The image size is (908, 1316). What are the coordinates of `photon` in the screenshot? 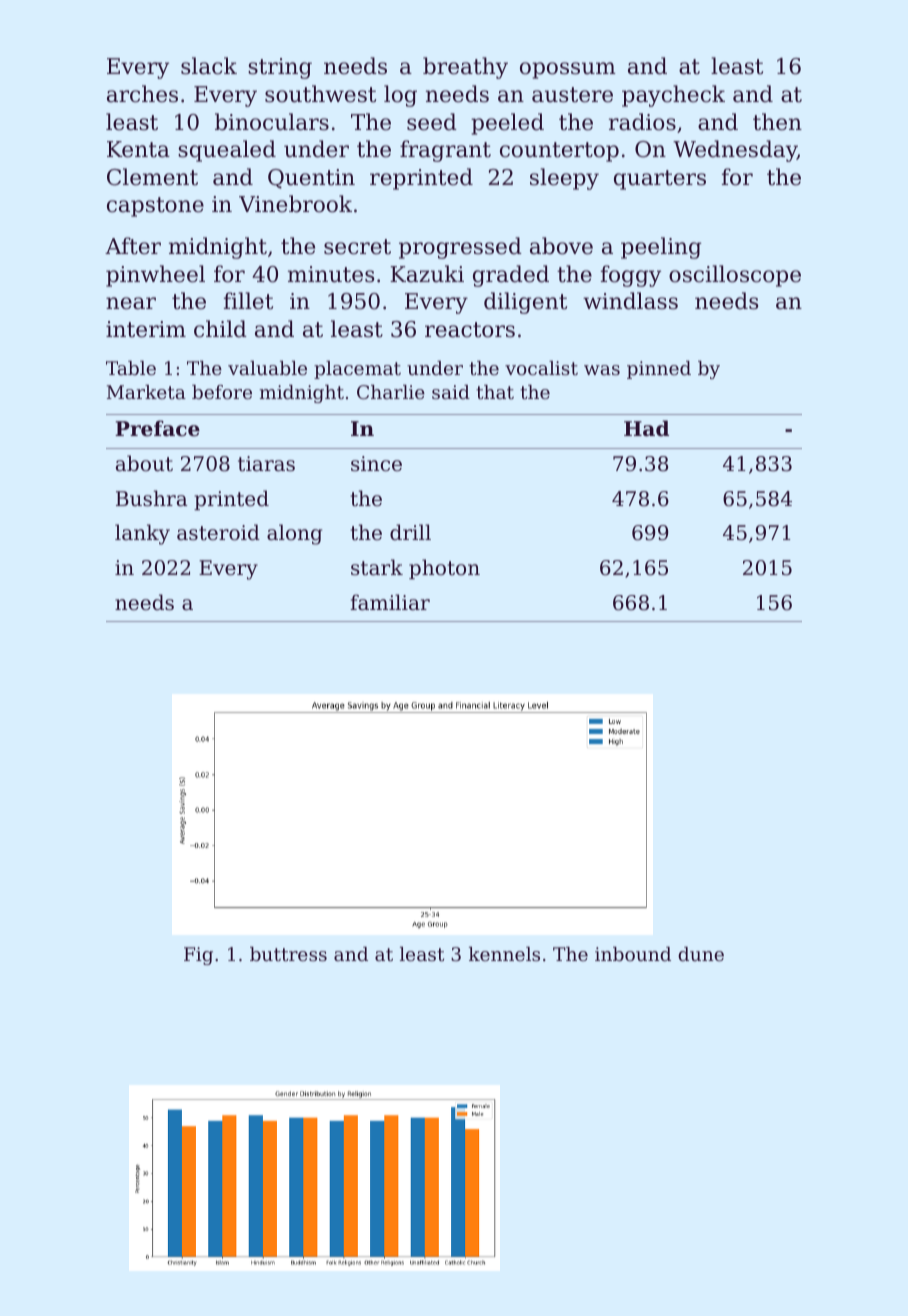 It's located at (444, 569).
